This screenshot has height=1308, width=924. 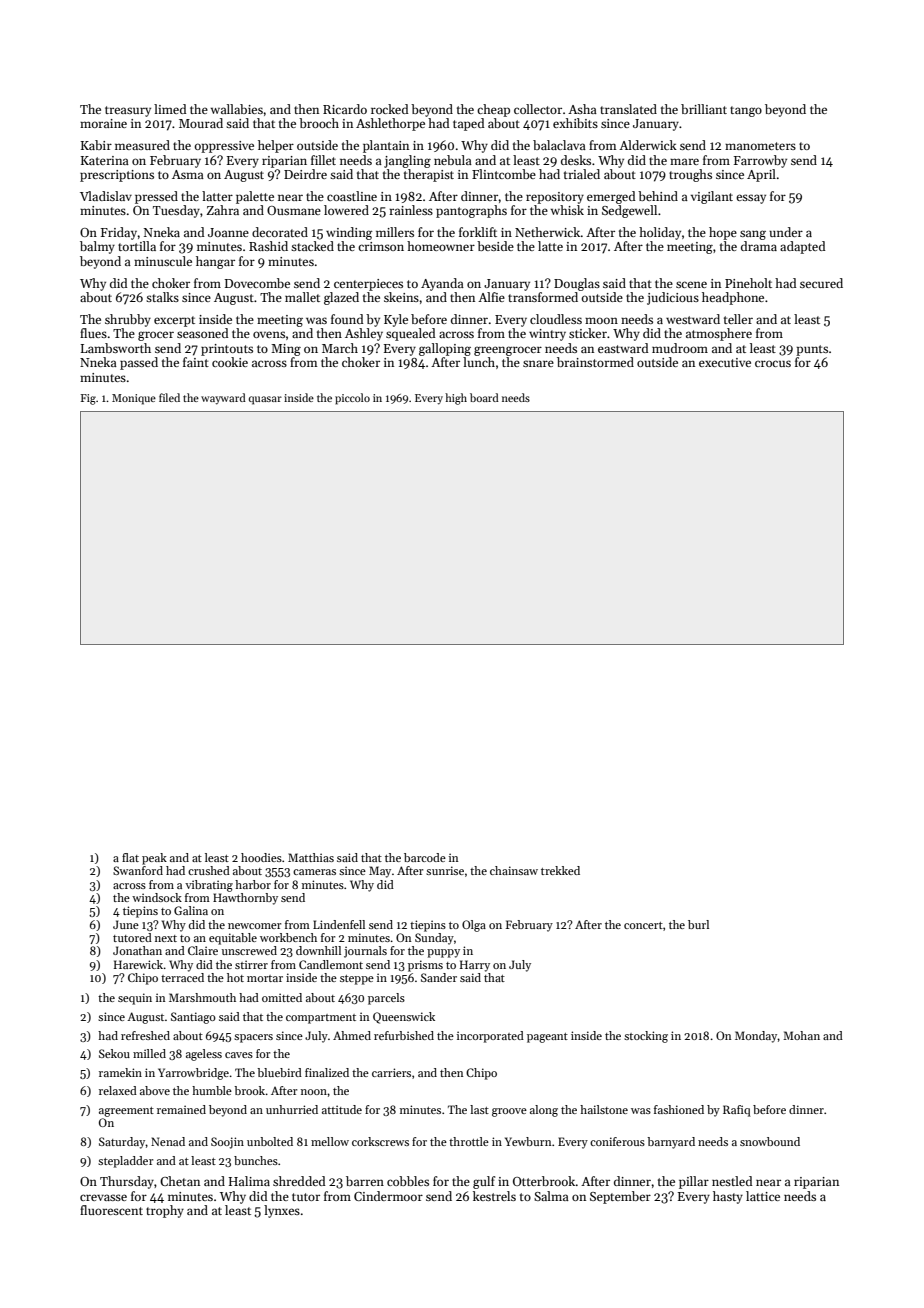 I want to click on board, so click(x=484, y=397).
